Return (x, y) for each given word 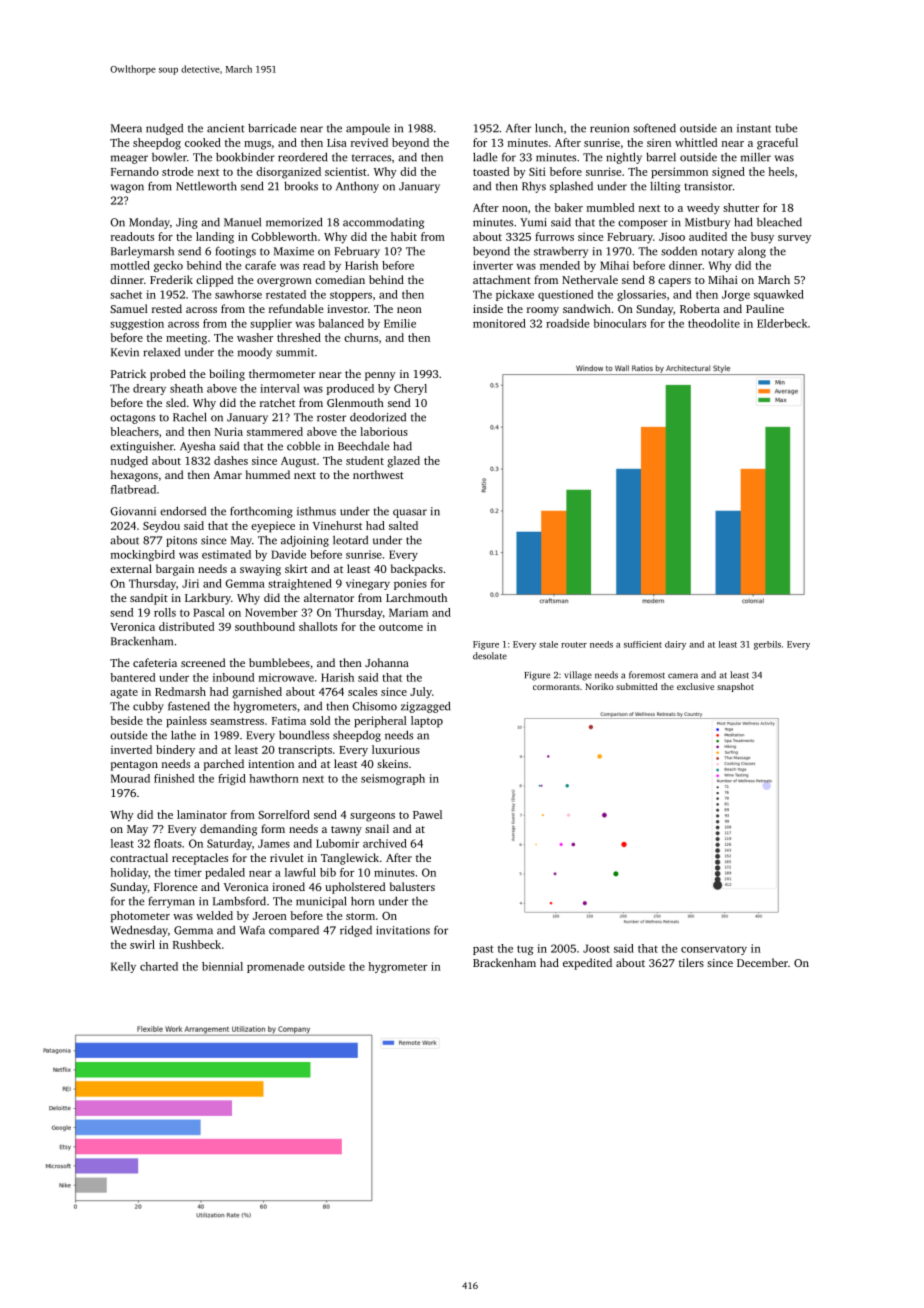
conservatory (714, 950)
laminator (202, 814)
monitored (499, 323)
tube (787, 128)
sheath (186, 388)
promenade (275, 967)
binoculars (619, 323)
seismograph (393, 779)
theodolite (714, 323)
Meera (126, 128)
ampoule (368, 129)
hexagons (134, 476)
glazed (403, 462)
